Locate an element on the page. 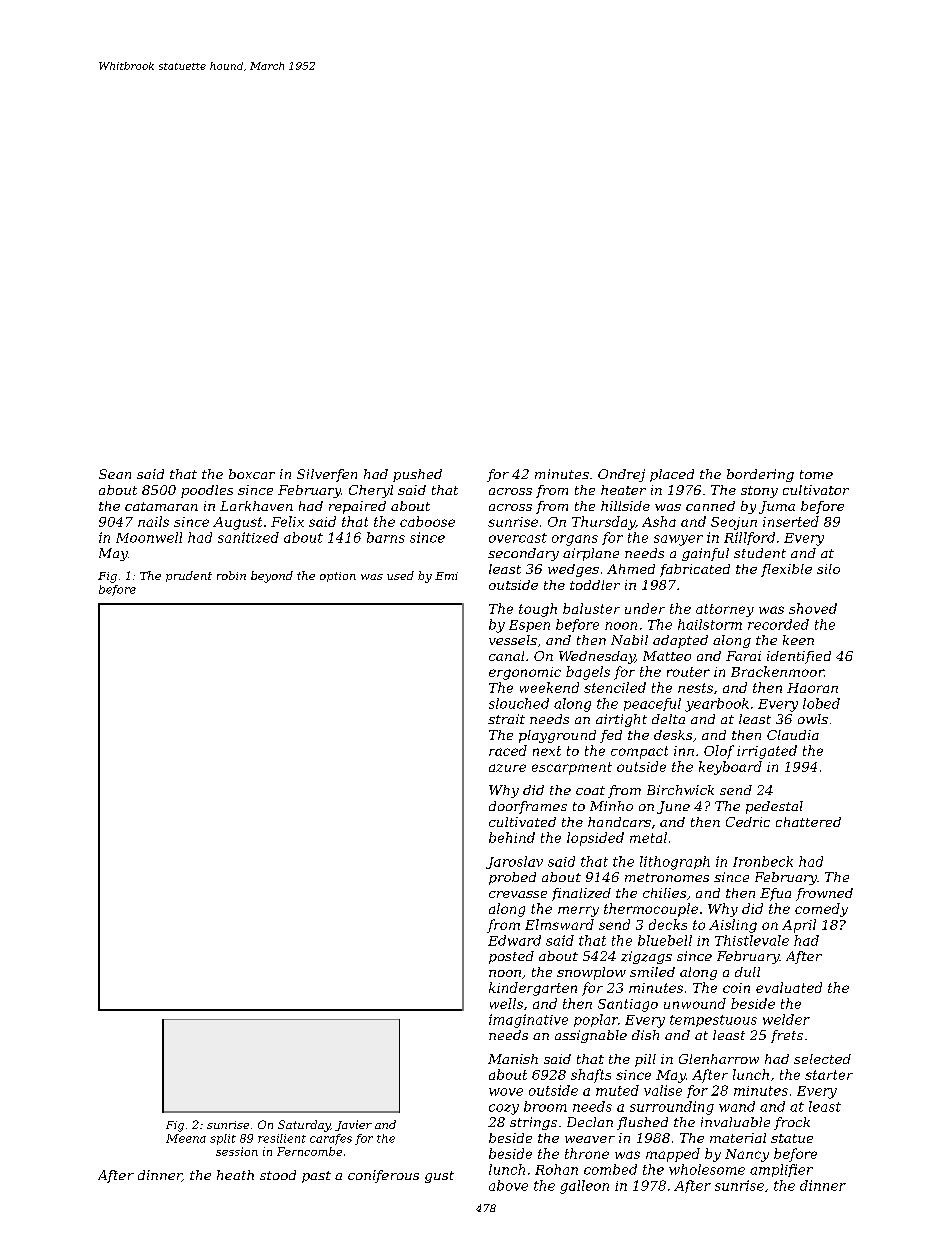  Moonwell is located at coordinates (149, 537).
